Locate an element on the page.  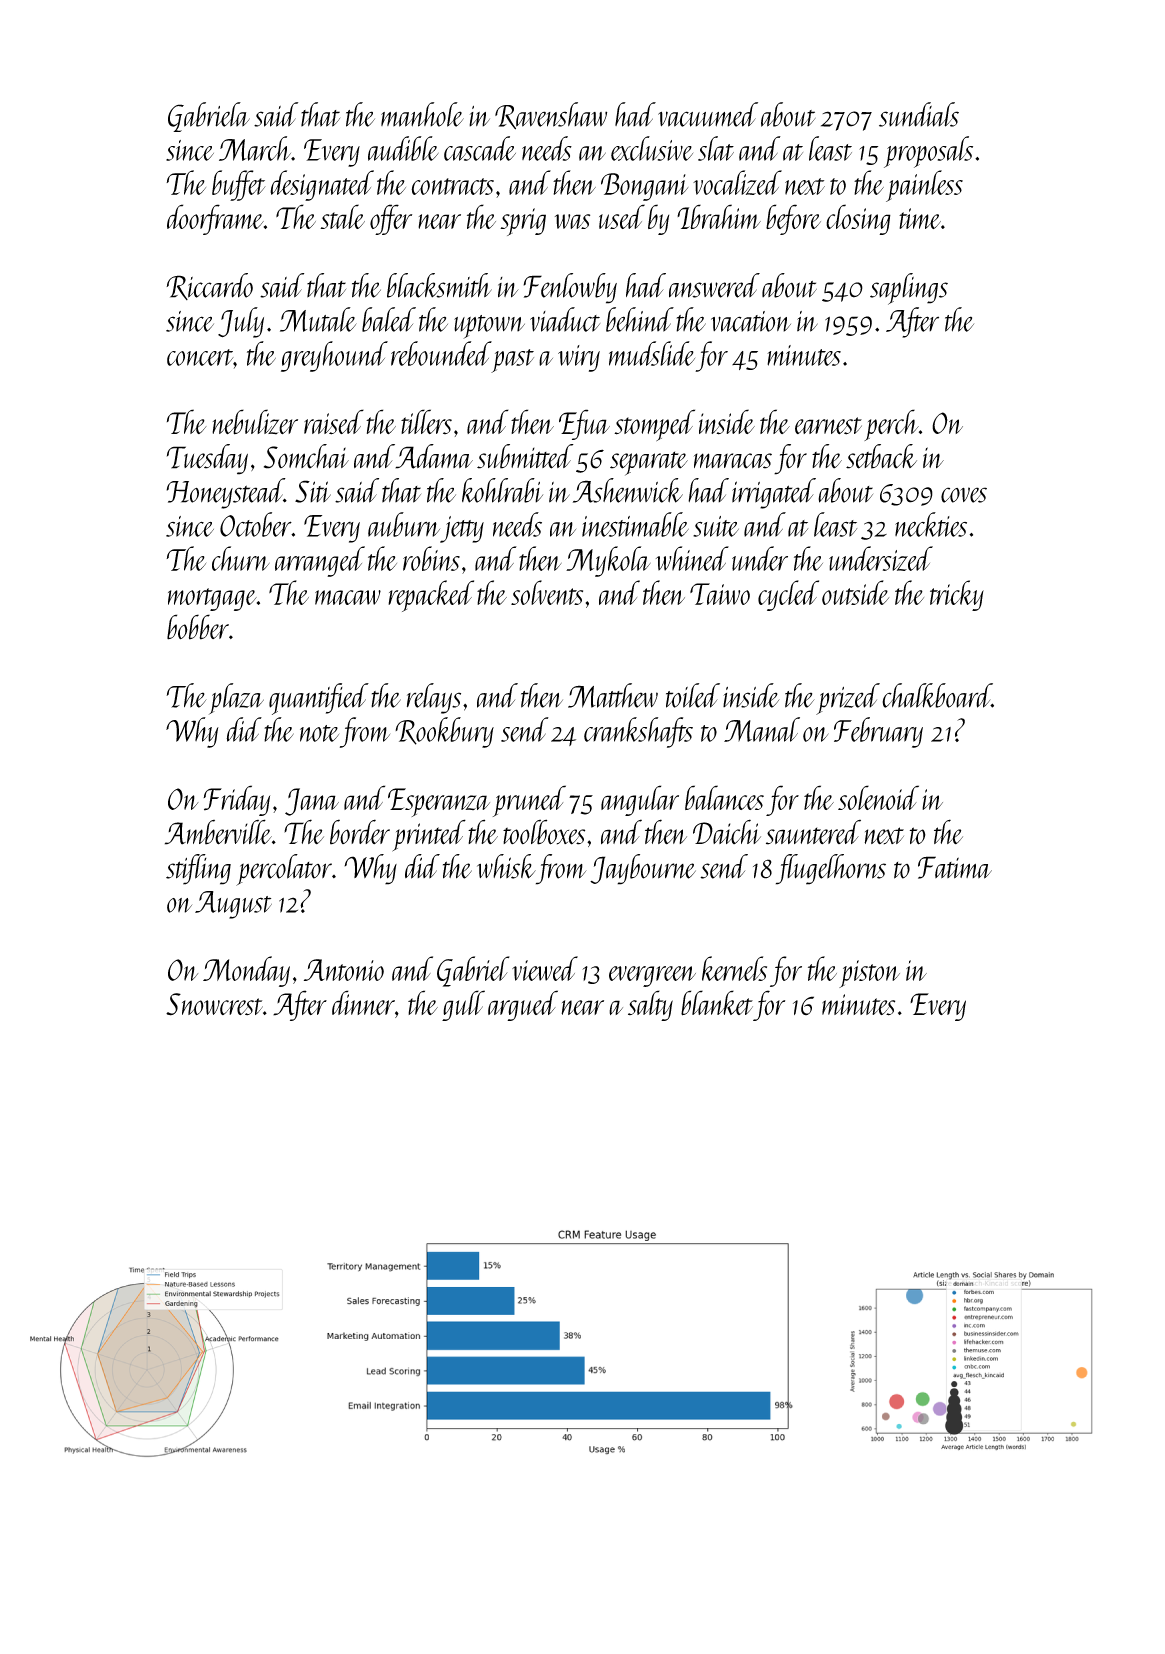
Jana is located at coordinates (312, 802).
